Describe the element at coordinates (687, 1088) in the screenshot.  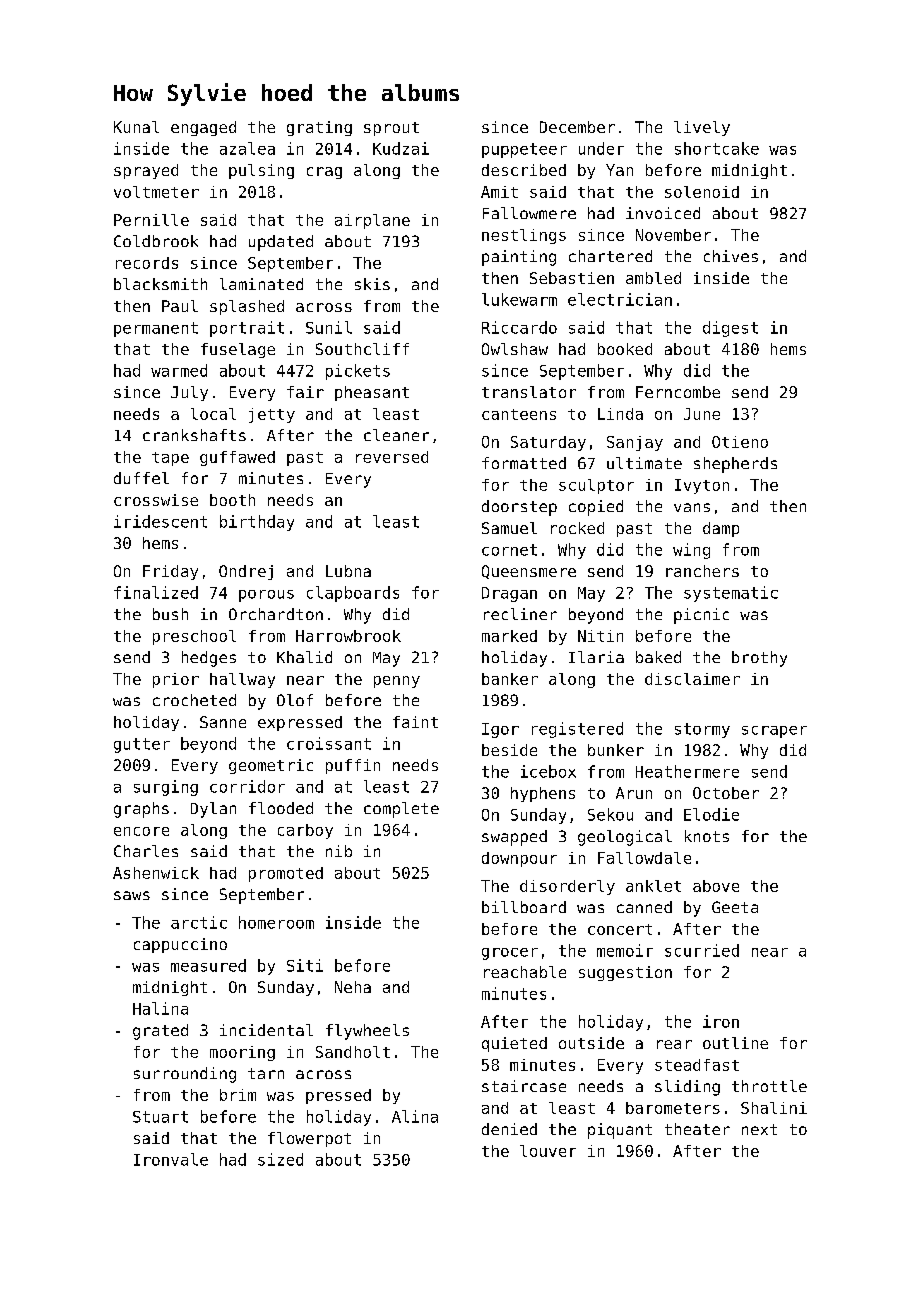
I see `sliding` at that location.
